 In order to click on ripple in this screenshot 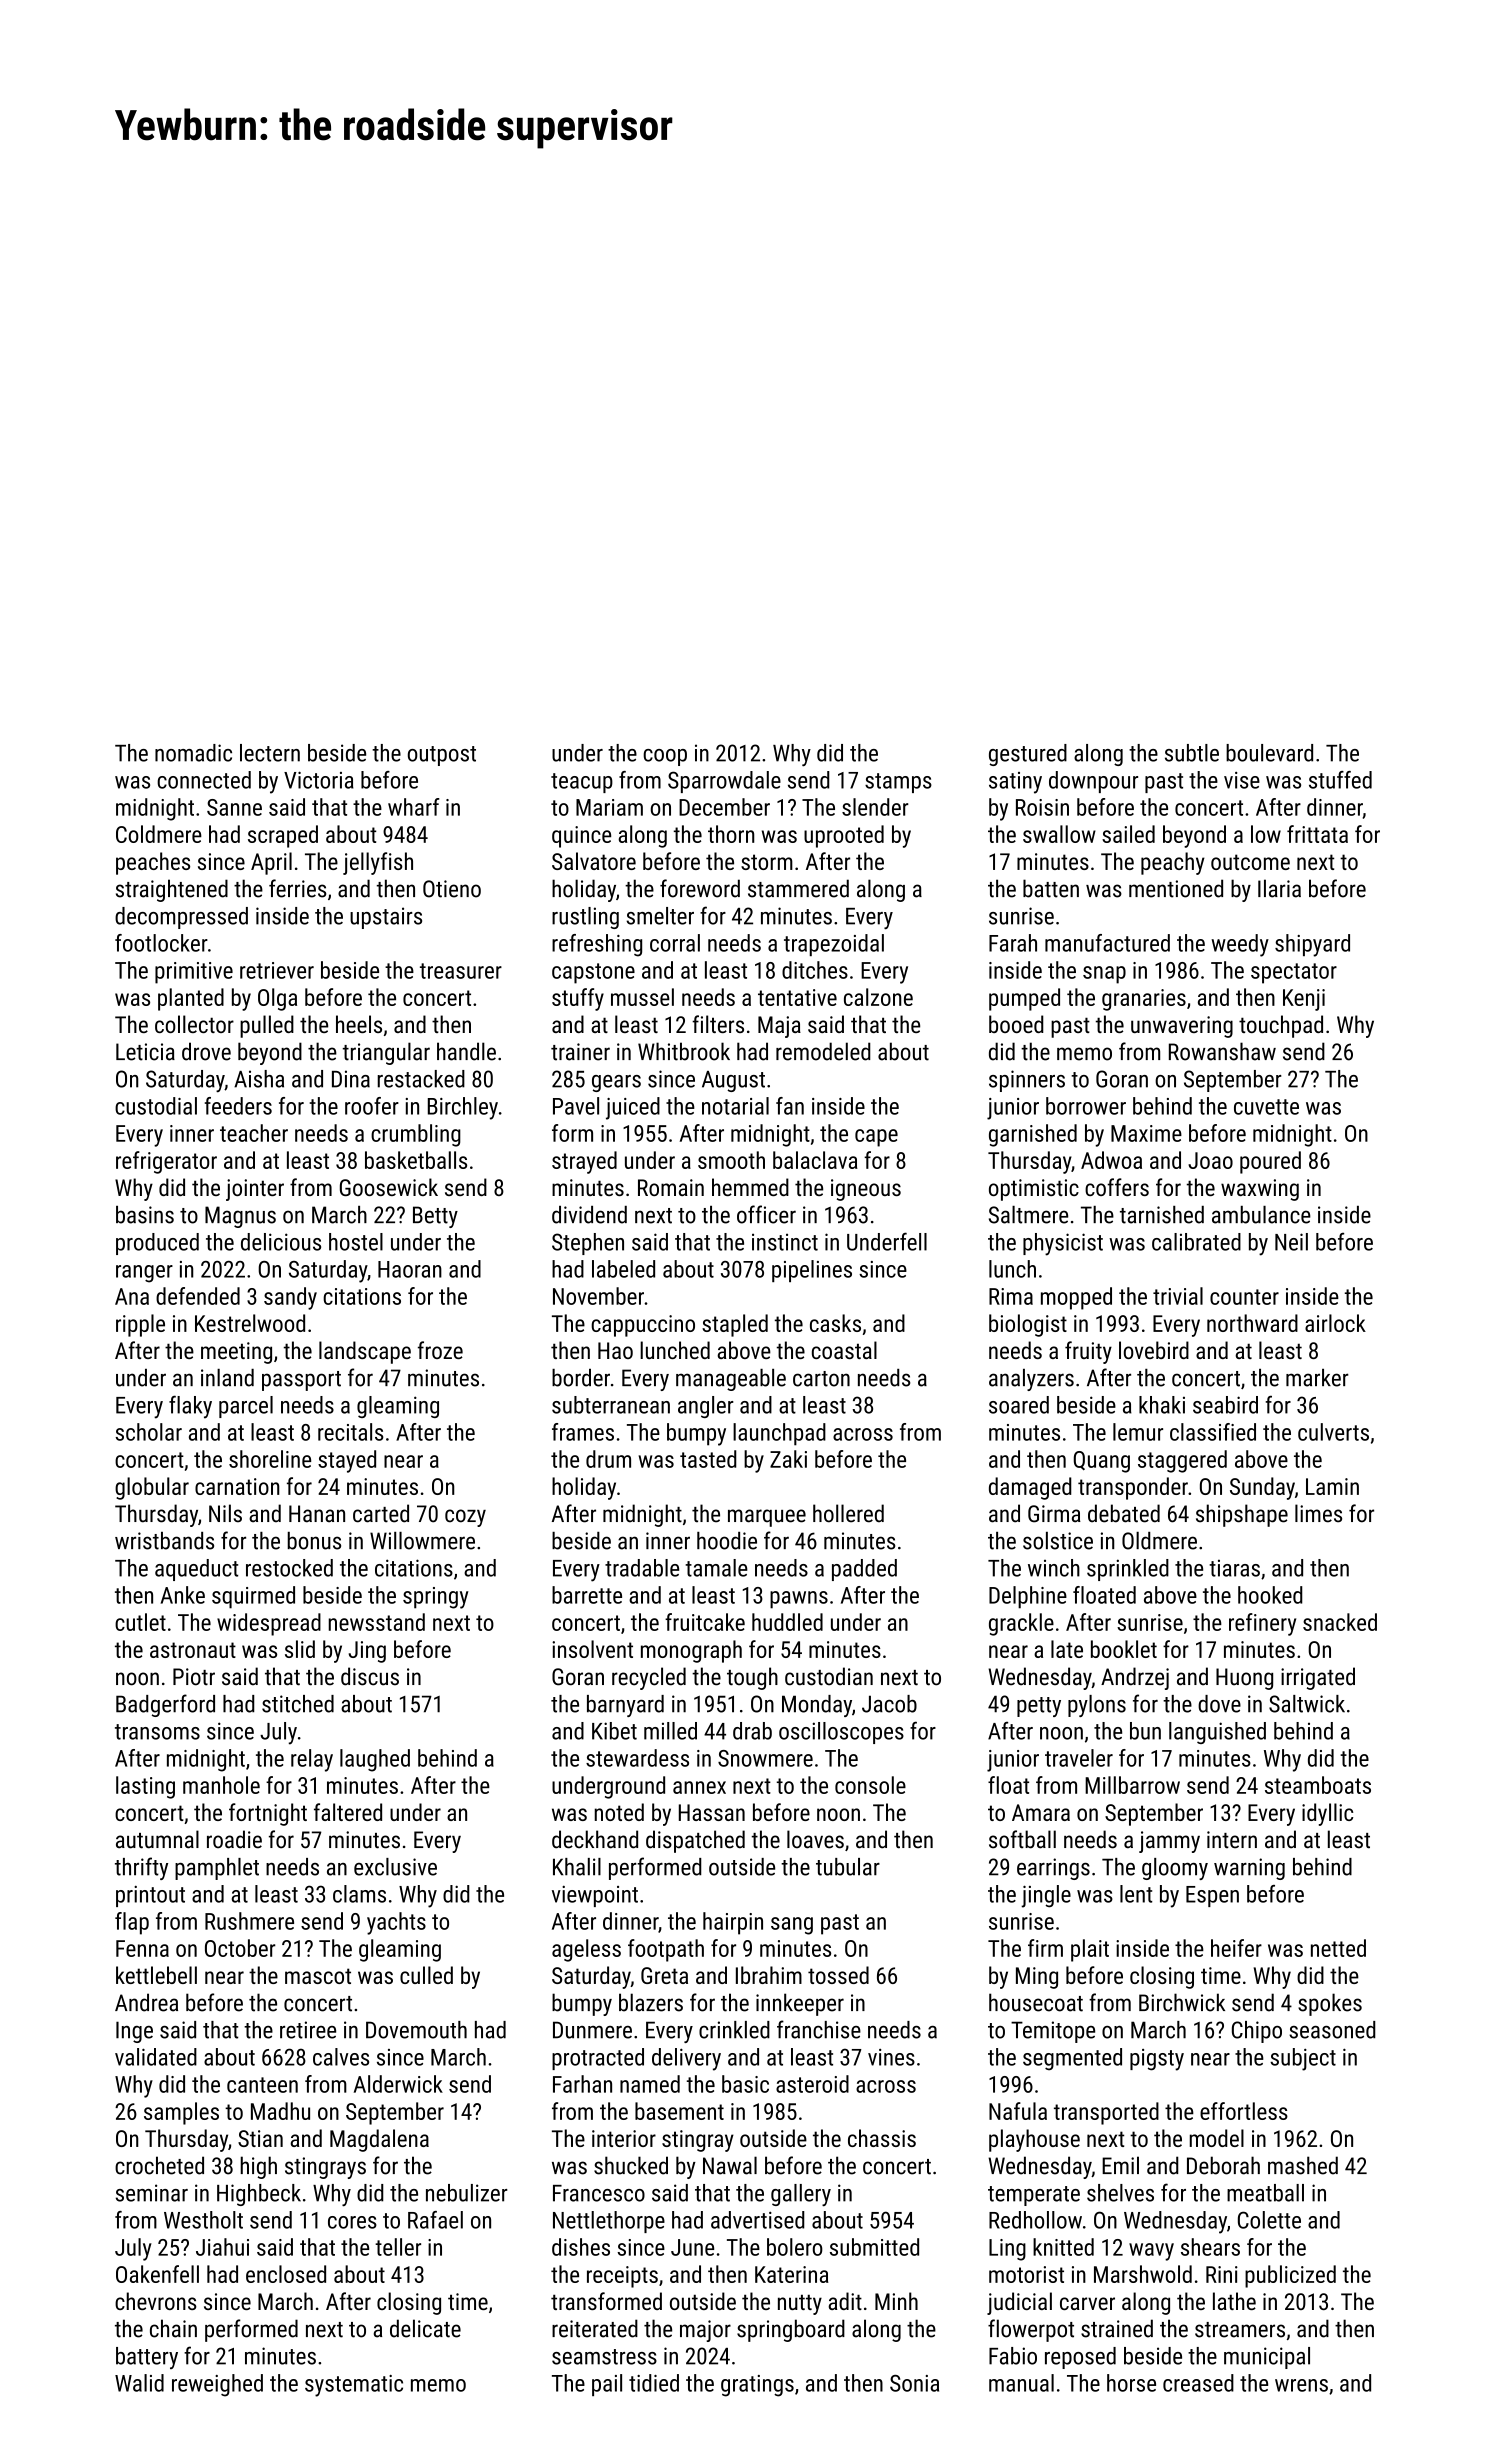, I will do `click(140, 1325)`.
